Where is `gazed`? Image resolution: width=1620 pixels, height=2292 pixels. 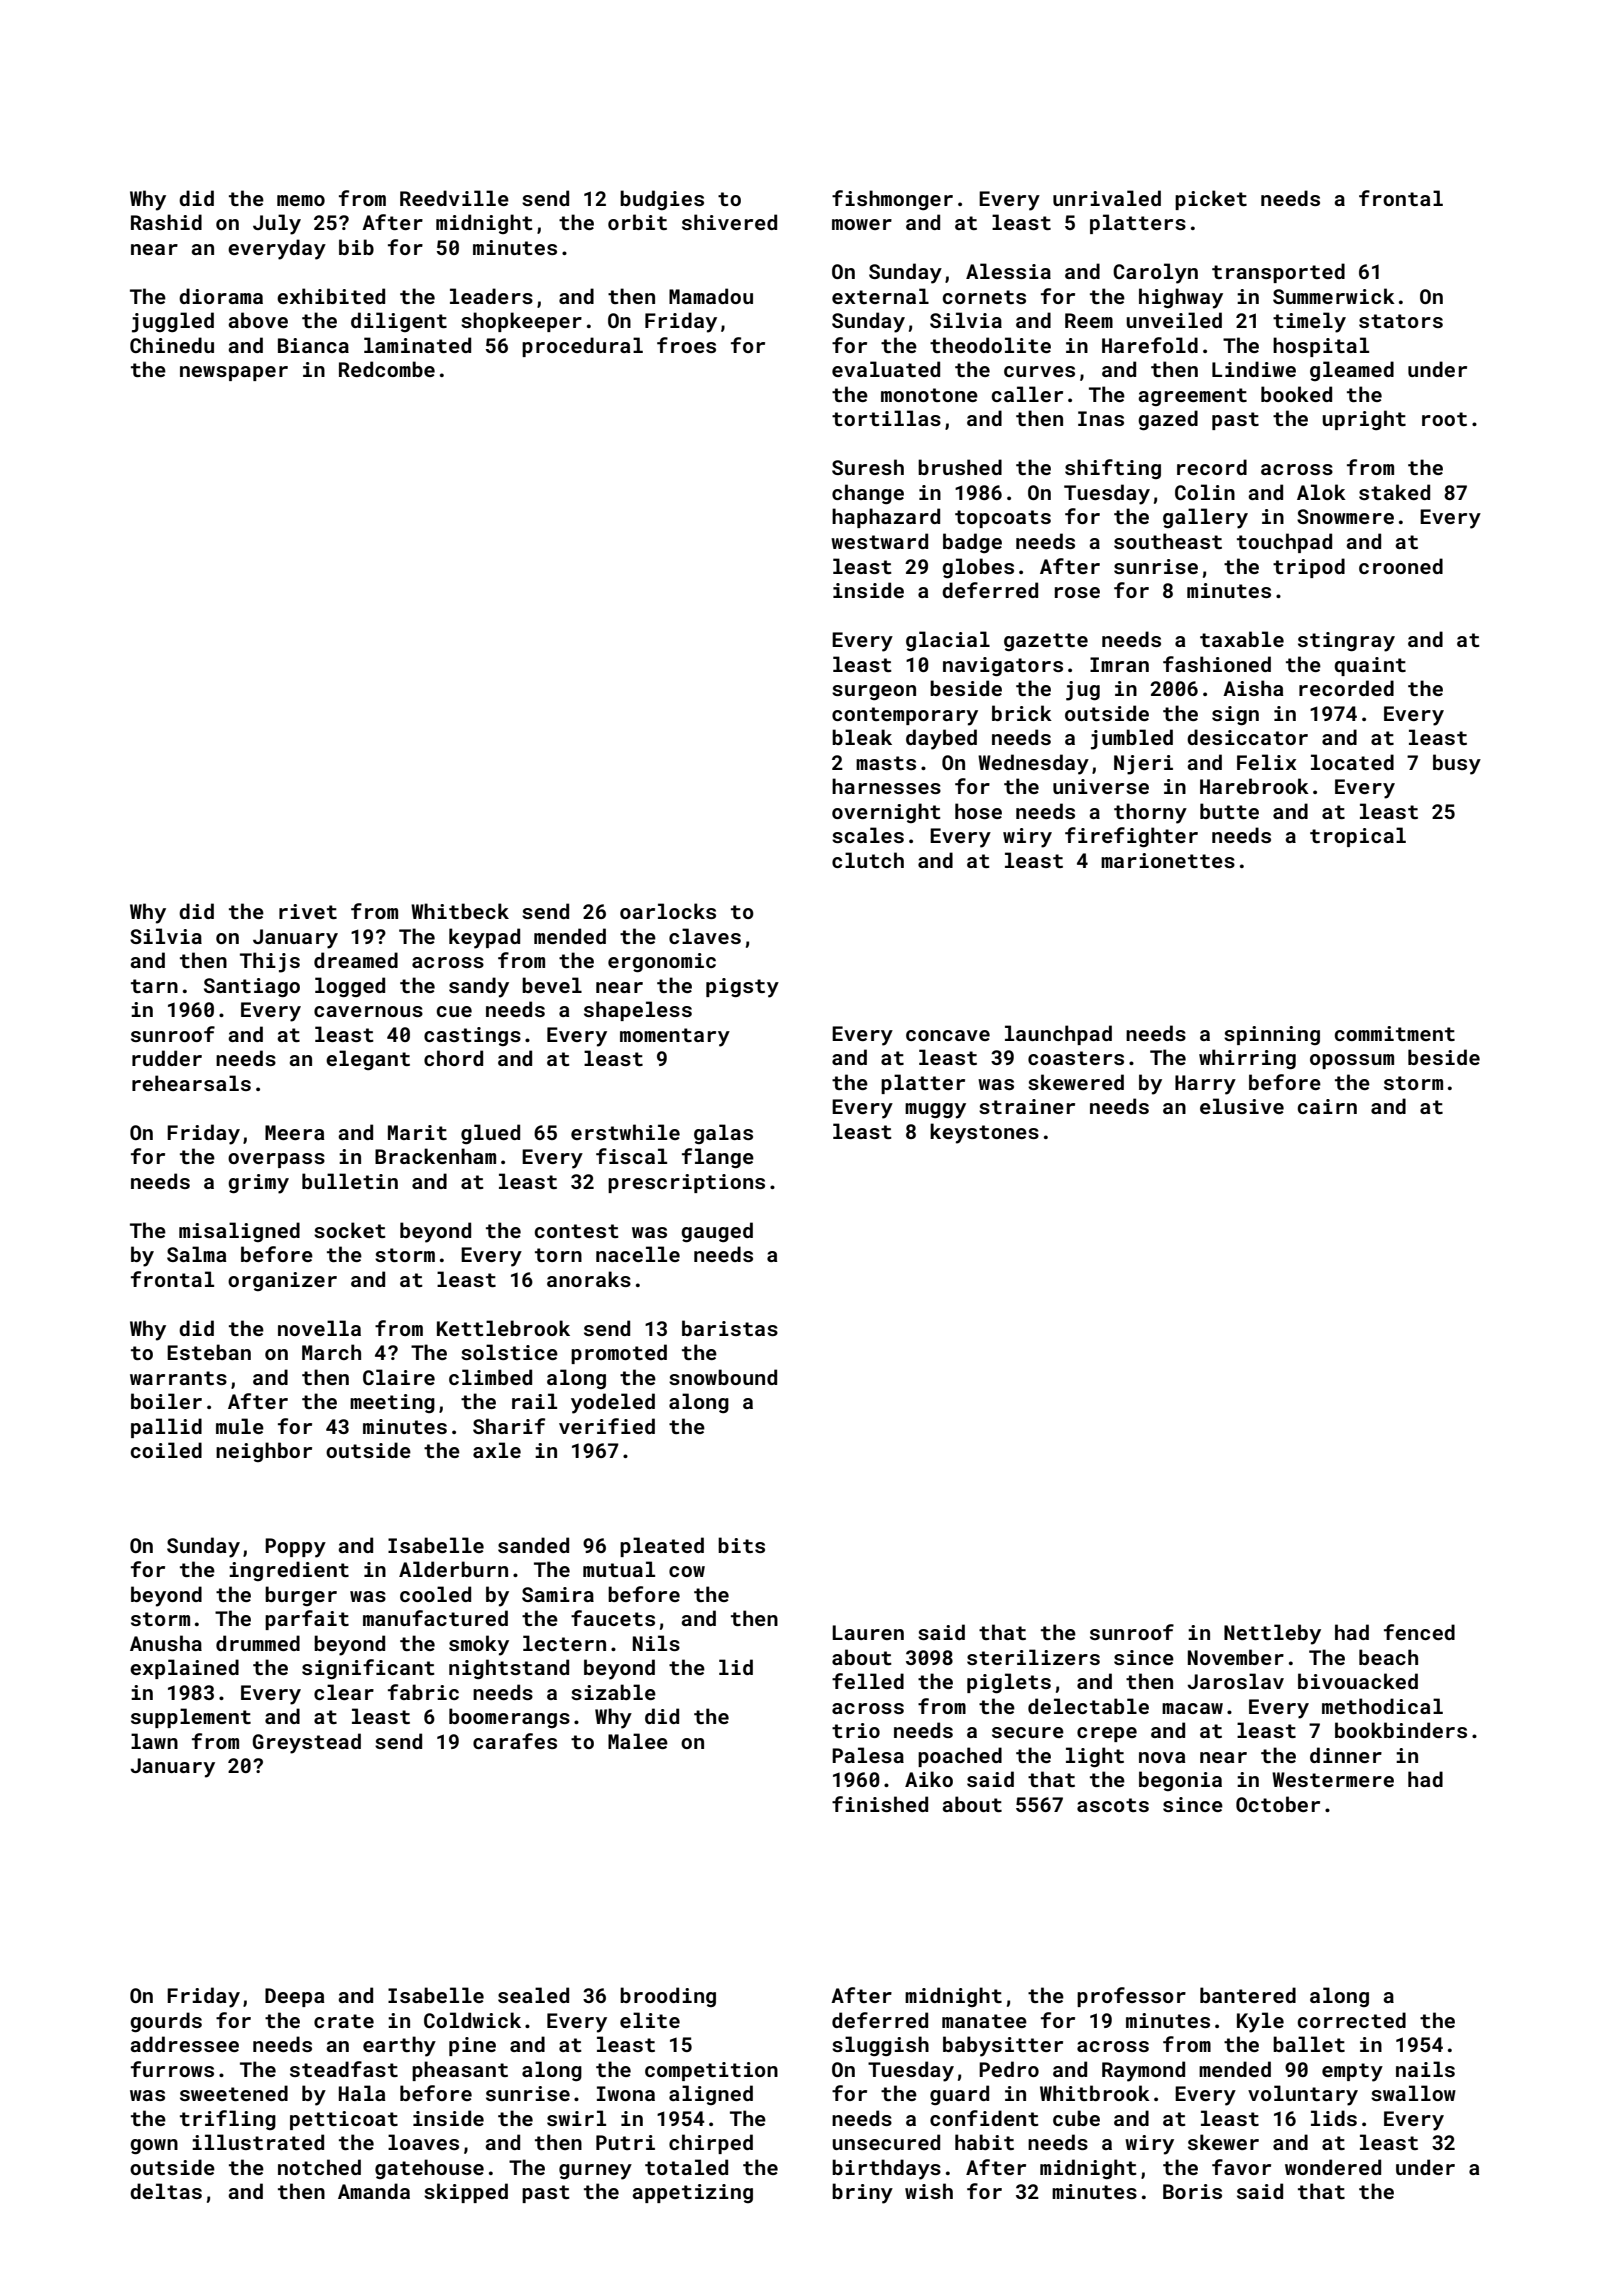 gazed is located at coordinates (1168, 420).
